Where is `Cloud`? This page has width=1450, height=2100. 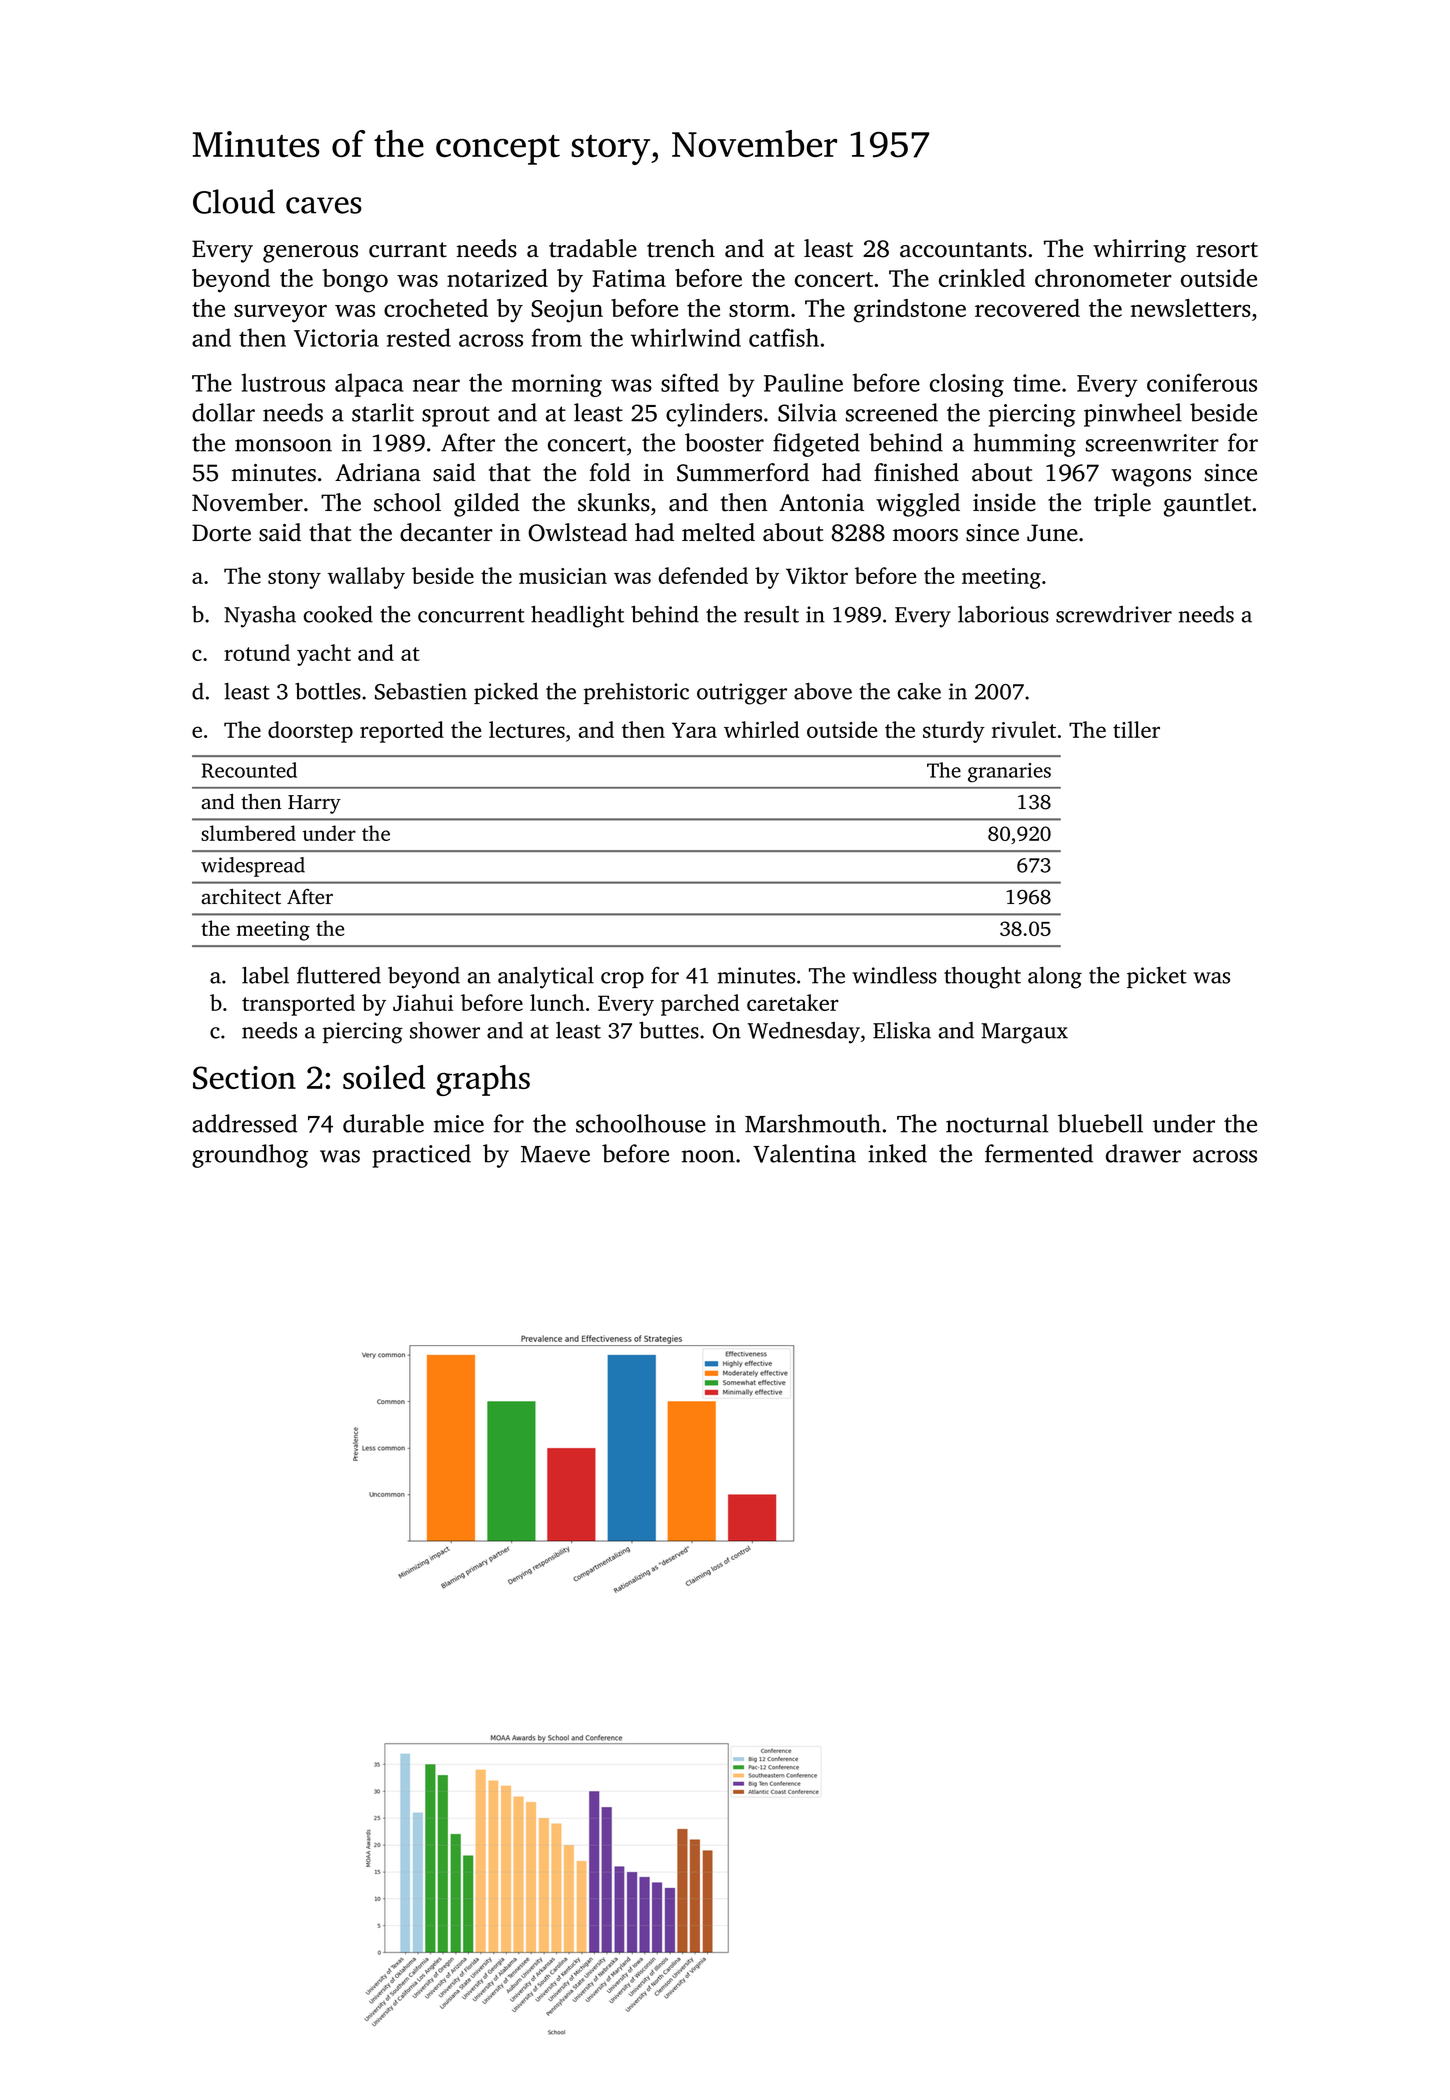
Cloud is located at coordinates (234, 201).
